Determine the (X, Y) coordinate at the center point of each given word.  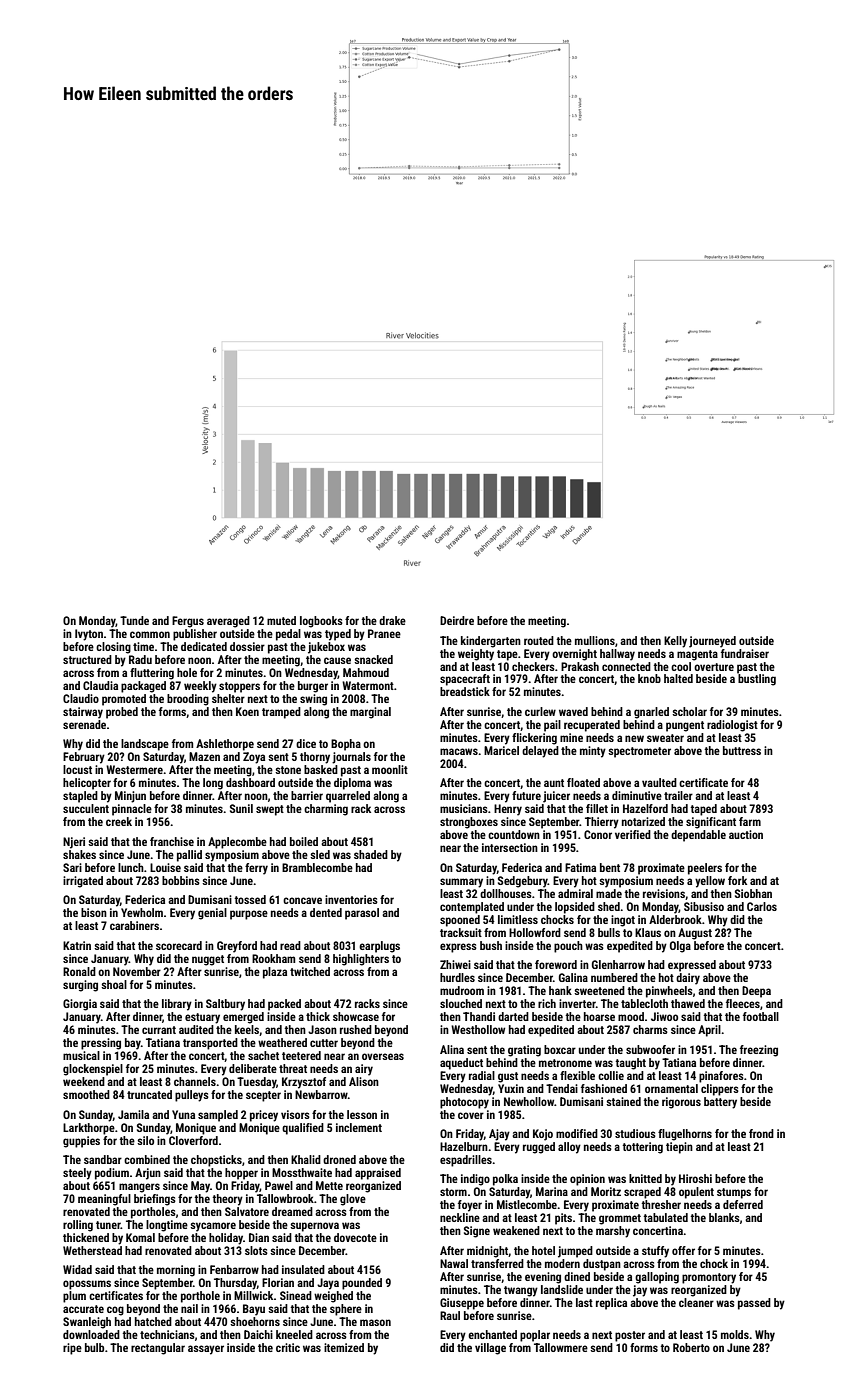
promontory (709, 1278)
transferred (497, 1263)
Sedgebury (523, 882)
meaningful (104, 1200)
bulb (94, 1347)
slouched (461, 1003)
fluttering (152, 674)
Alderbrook (675, 919)
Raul (450, 1315)
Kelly (675, 642)
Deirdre (457, 620)
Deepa (756, 992)
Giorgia (80, 1005)
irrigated (83, 882)
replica (611, 1304)
